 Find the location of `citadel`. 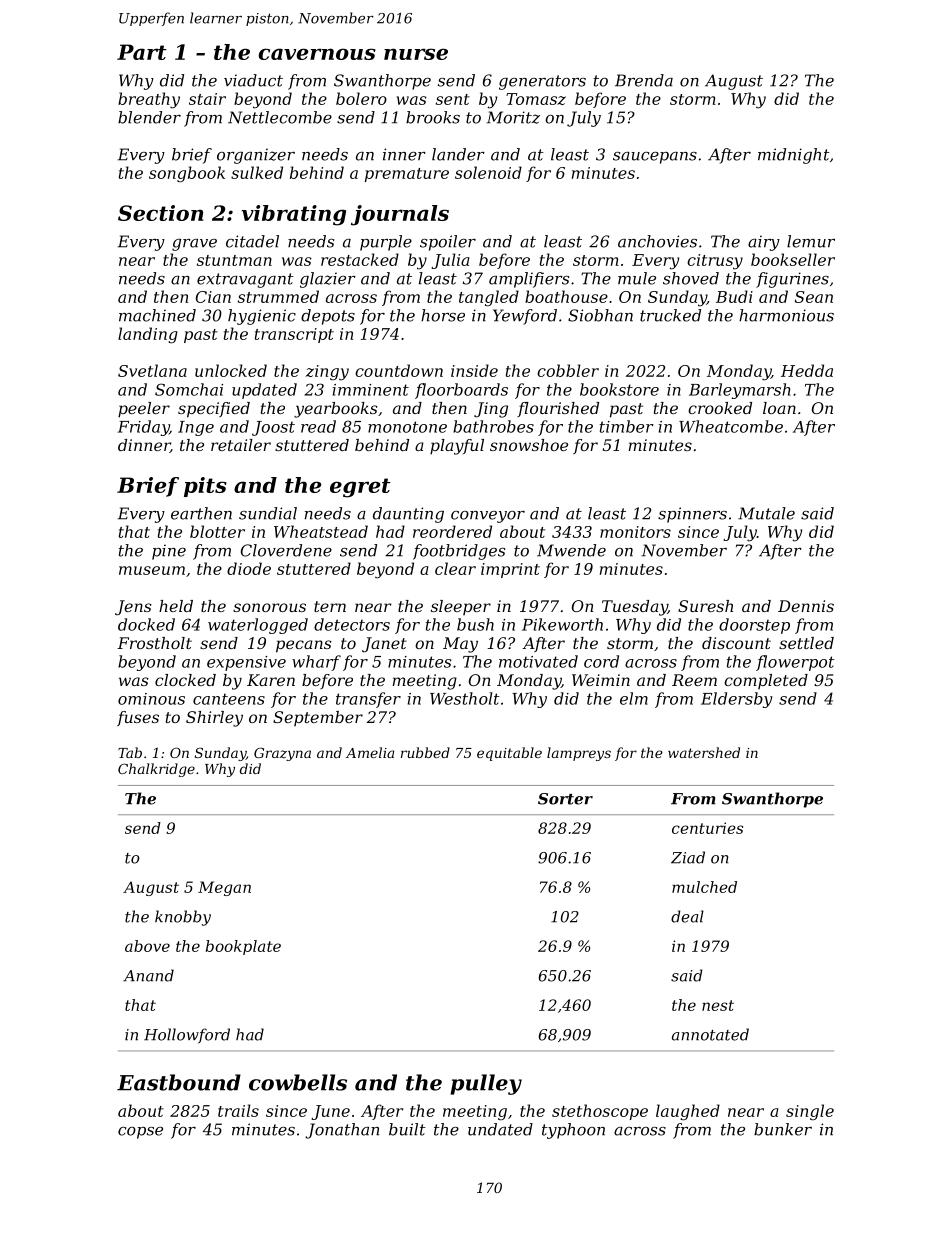

citadel is located at coordinates (252, 241).
